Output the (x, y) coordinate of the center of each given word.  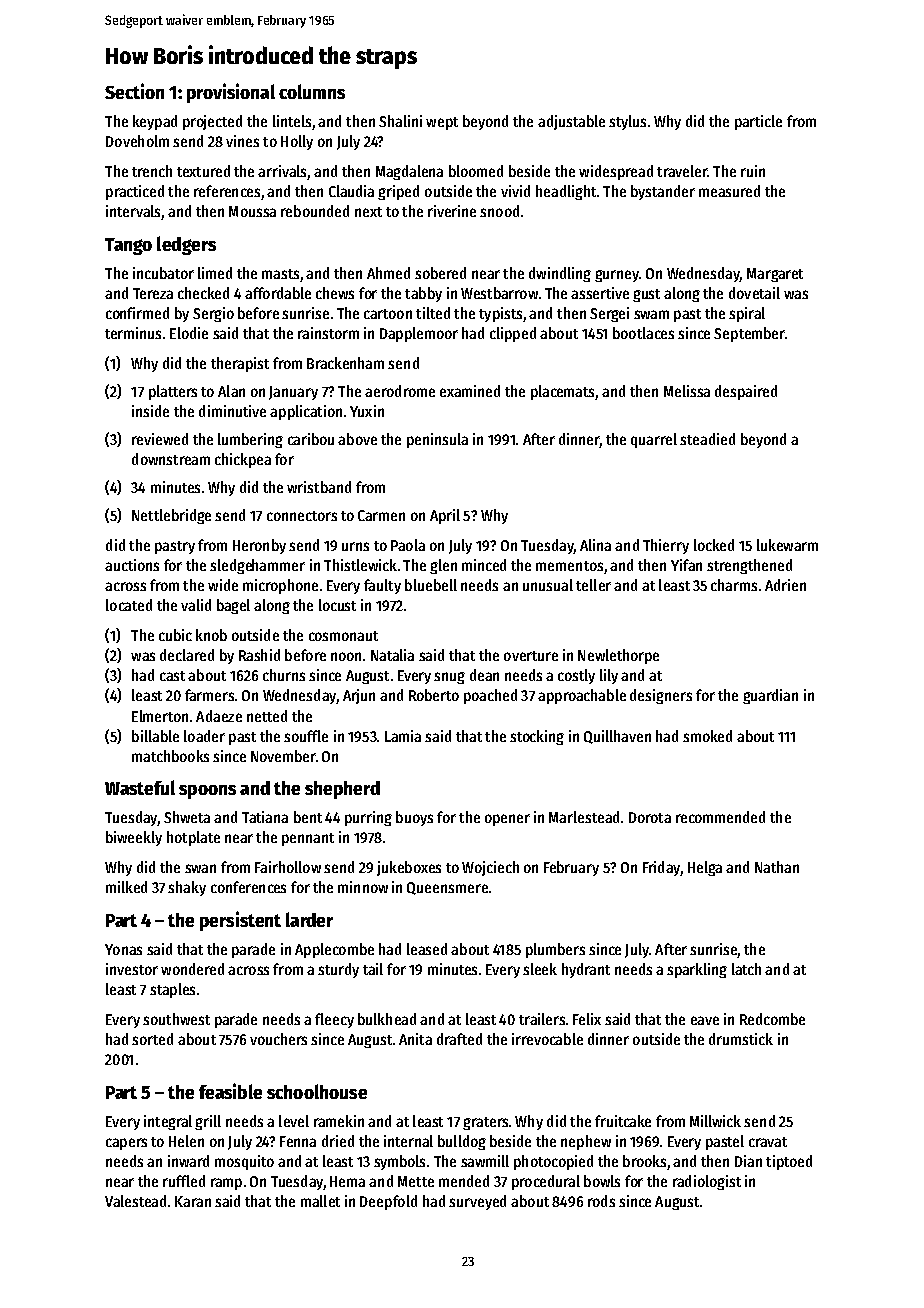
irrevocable (547, 1039)
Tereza (153, 293)
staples (172, 990)
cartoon (388, 314)
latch (746, 969)
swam (651, 314)
